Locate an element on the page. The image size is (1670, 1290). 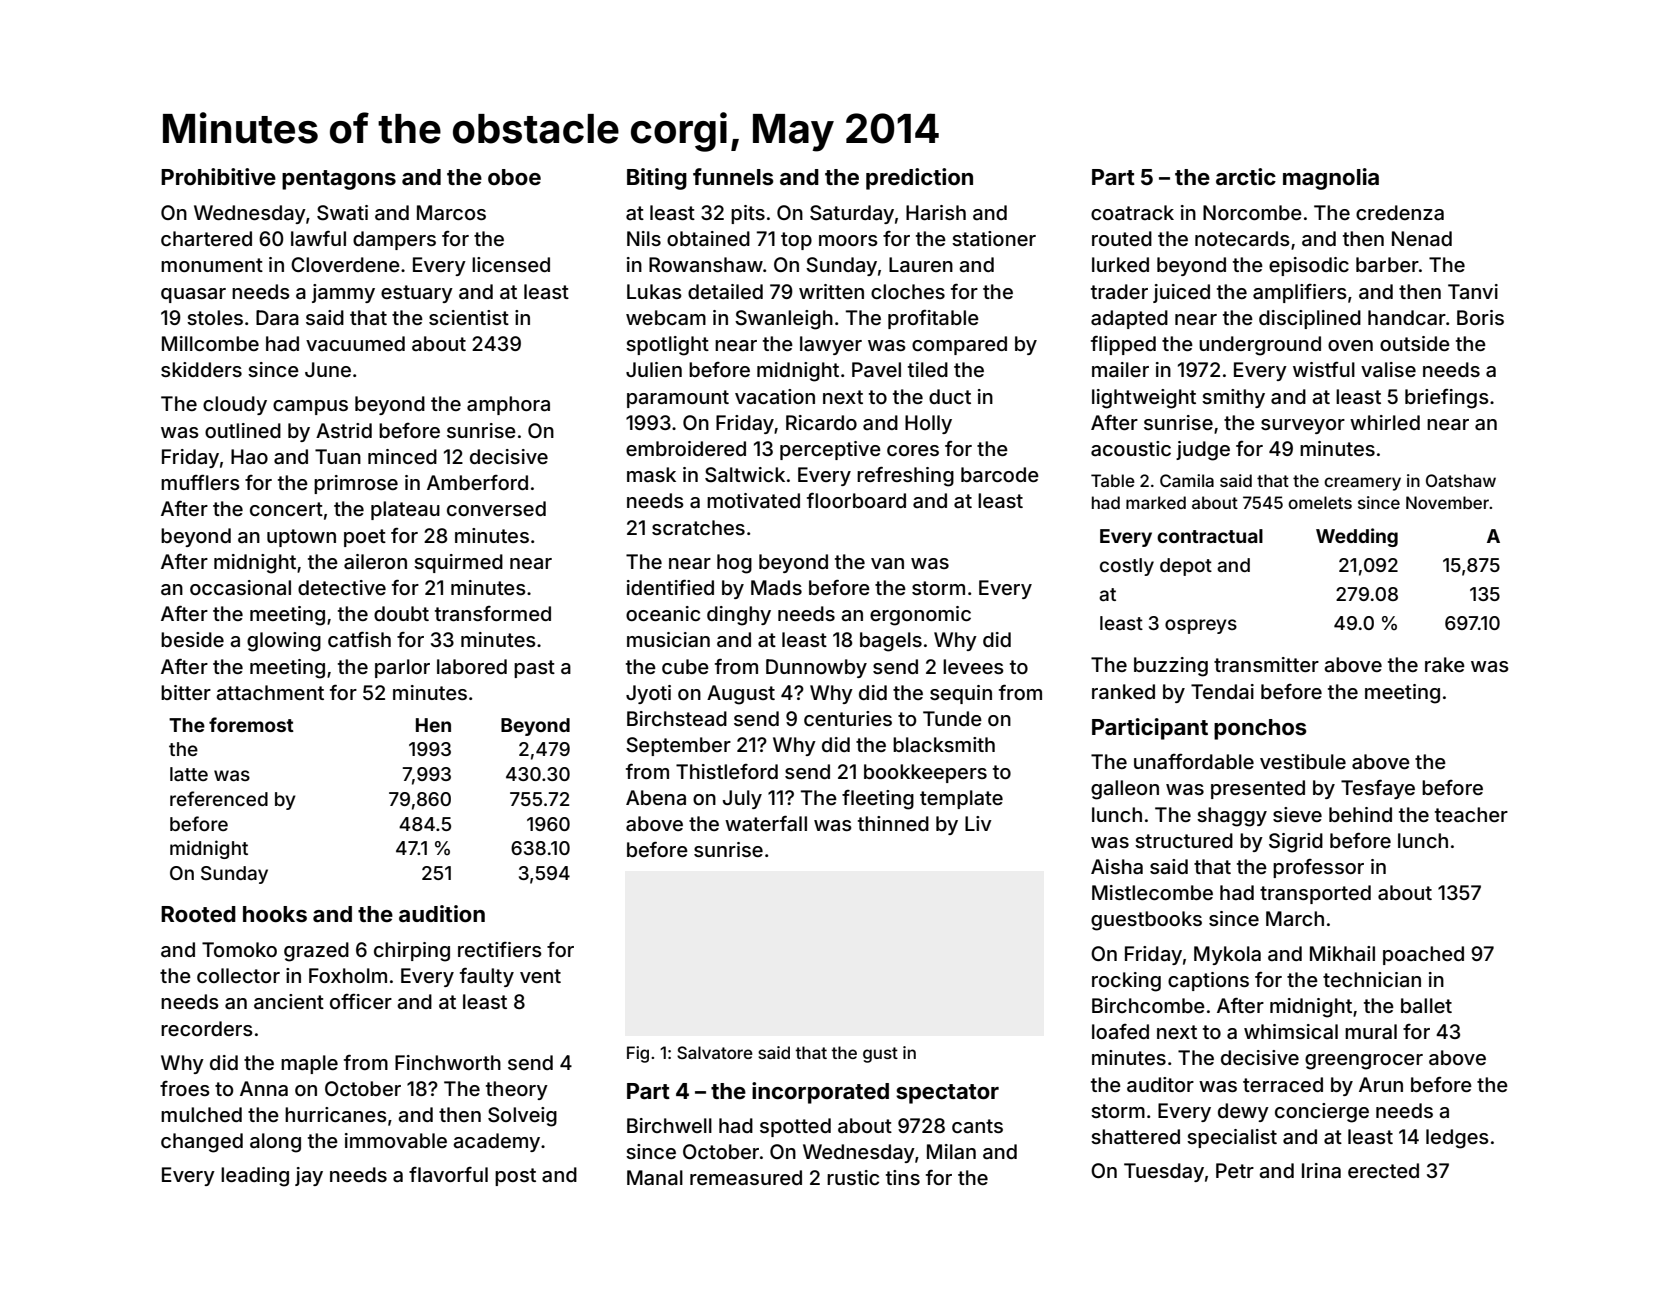
magnolia is located at coordinates (1331, 179).
